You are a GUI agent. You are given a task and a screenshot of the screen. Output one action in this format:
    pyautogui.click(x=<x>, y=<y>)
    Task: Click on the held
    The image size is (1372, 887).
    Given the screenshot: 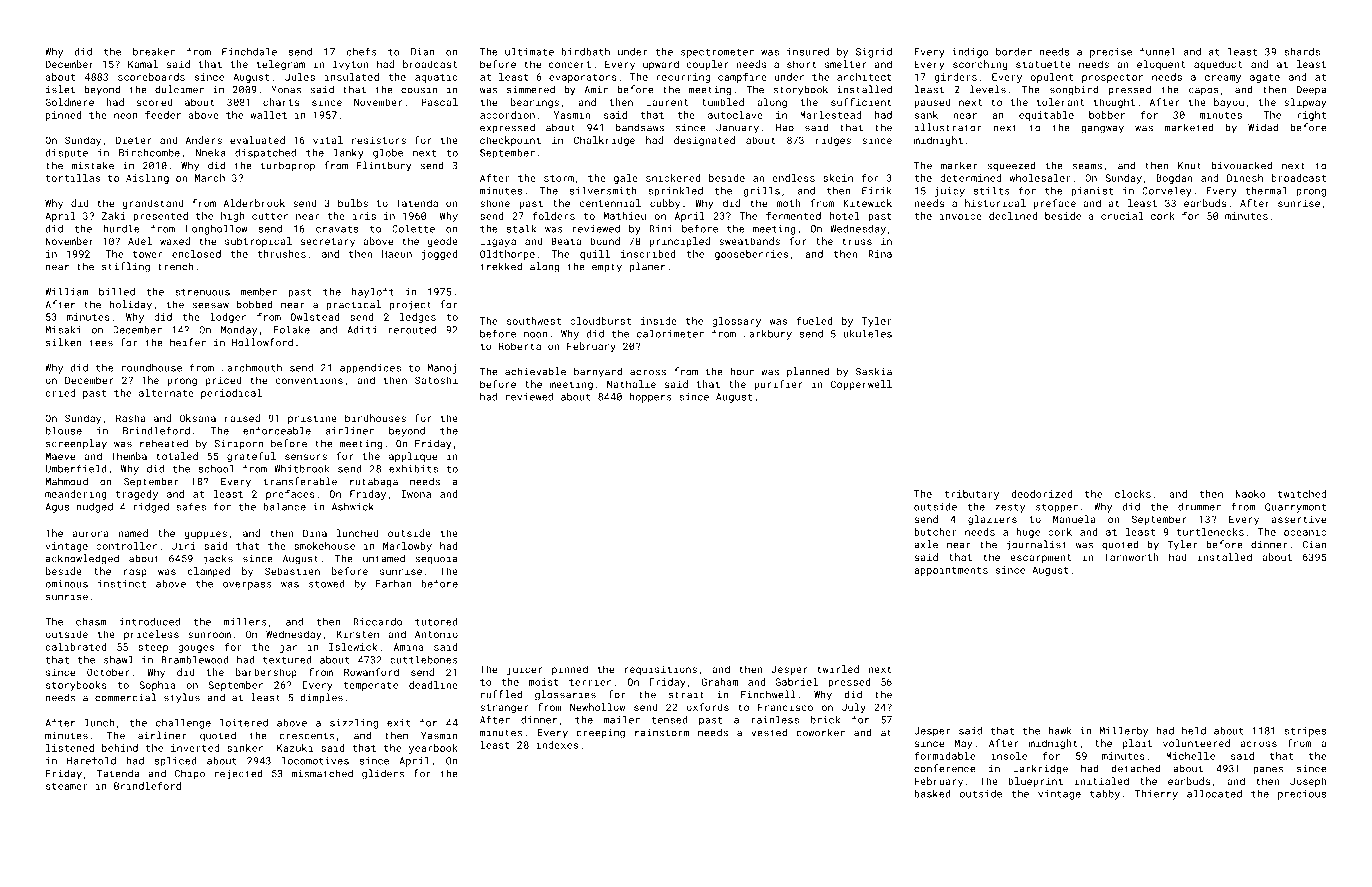 What is the action you would take?
    pyautogui.click(x=1194, y=730)
